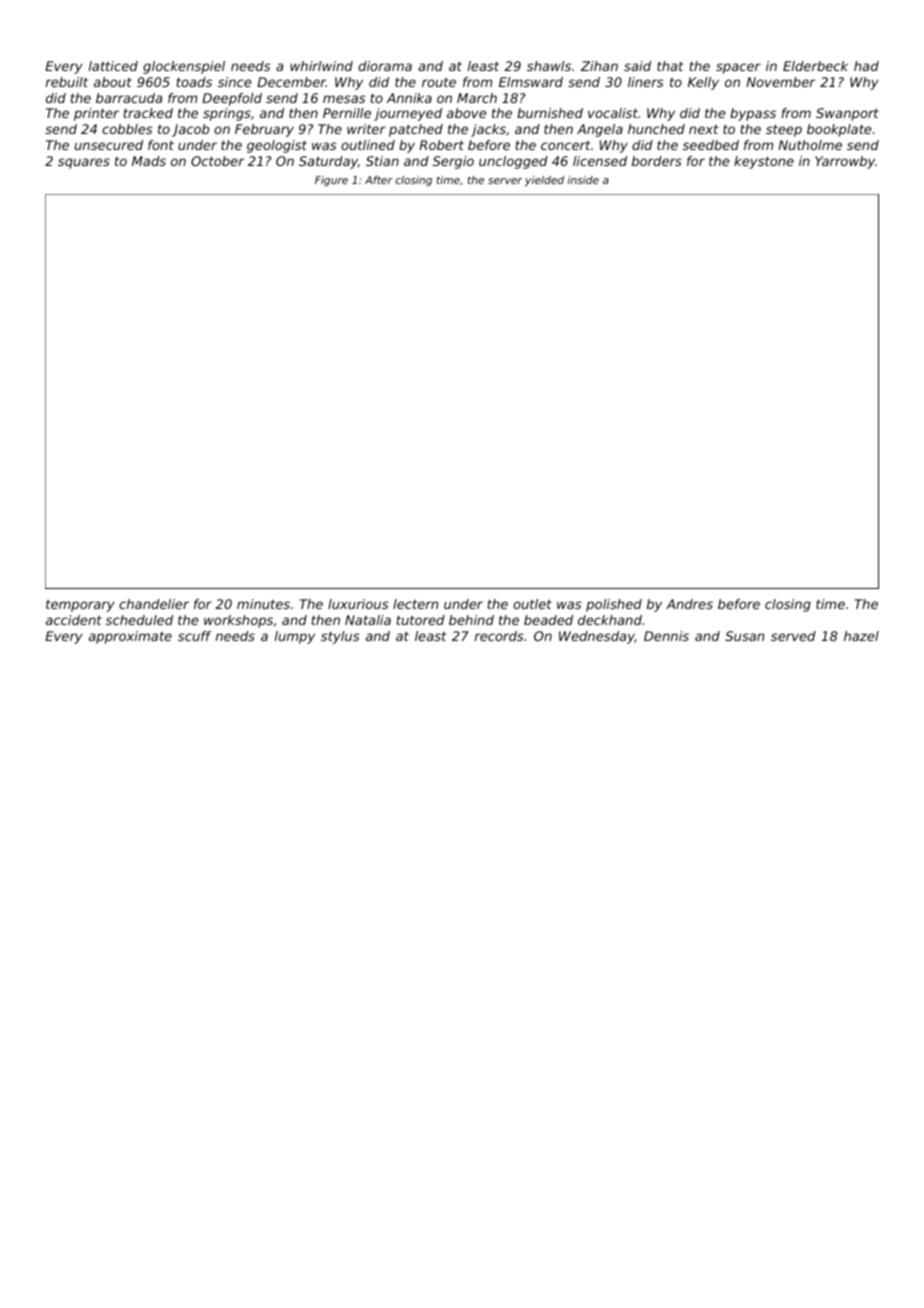 Image resolution: width=924 pixels, height=1308 pixels. I want to click on inside, so click(583, 180).
